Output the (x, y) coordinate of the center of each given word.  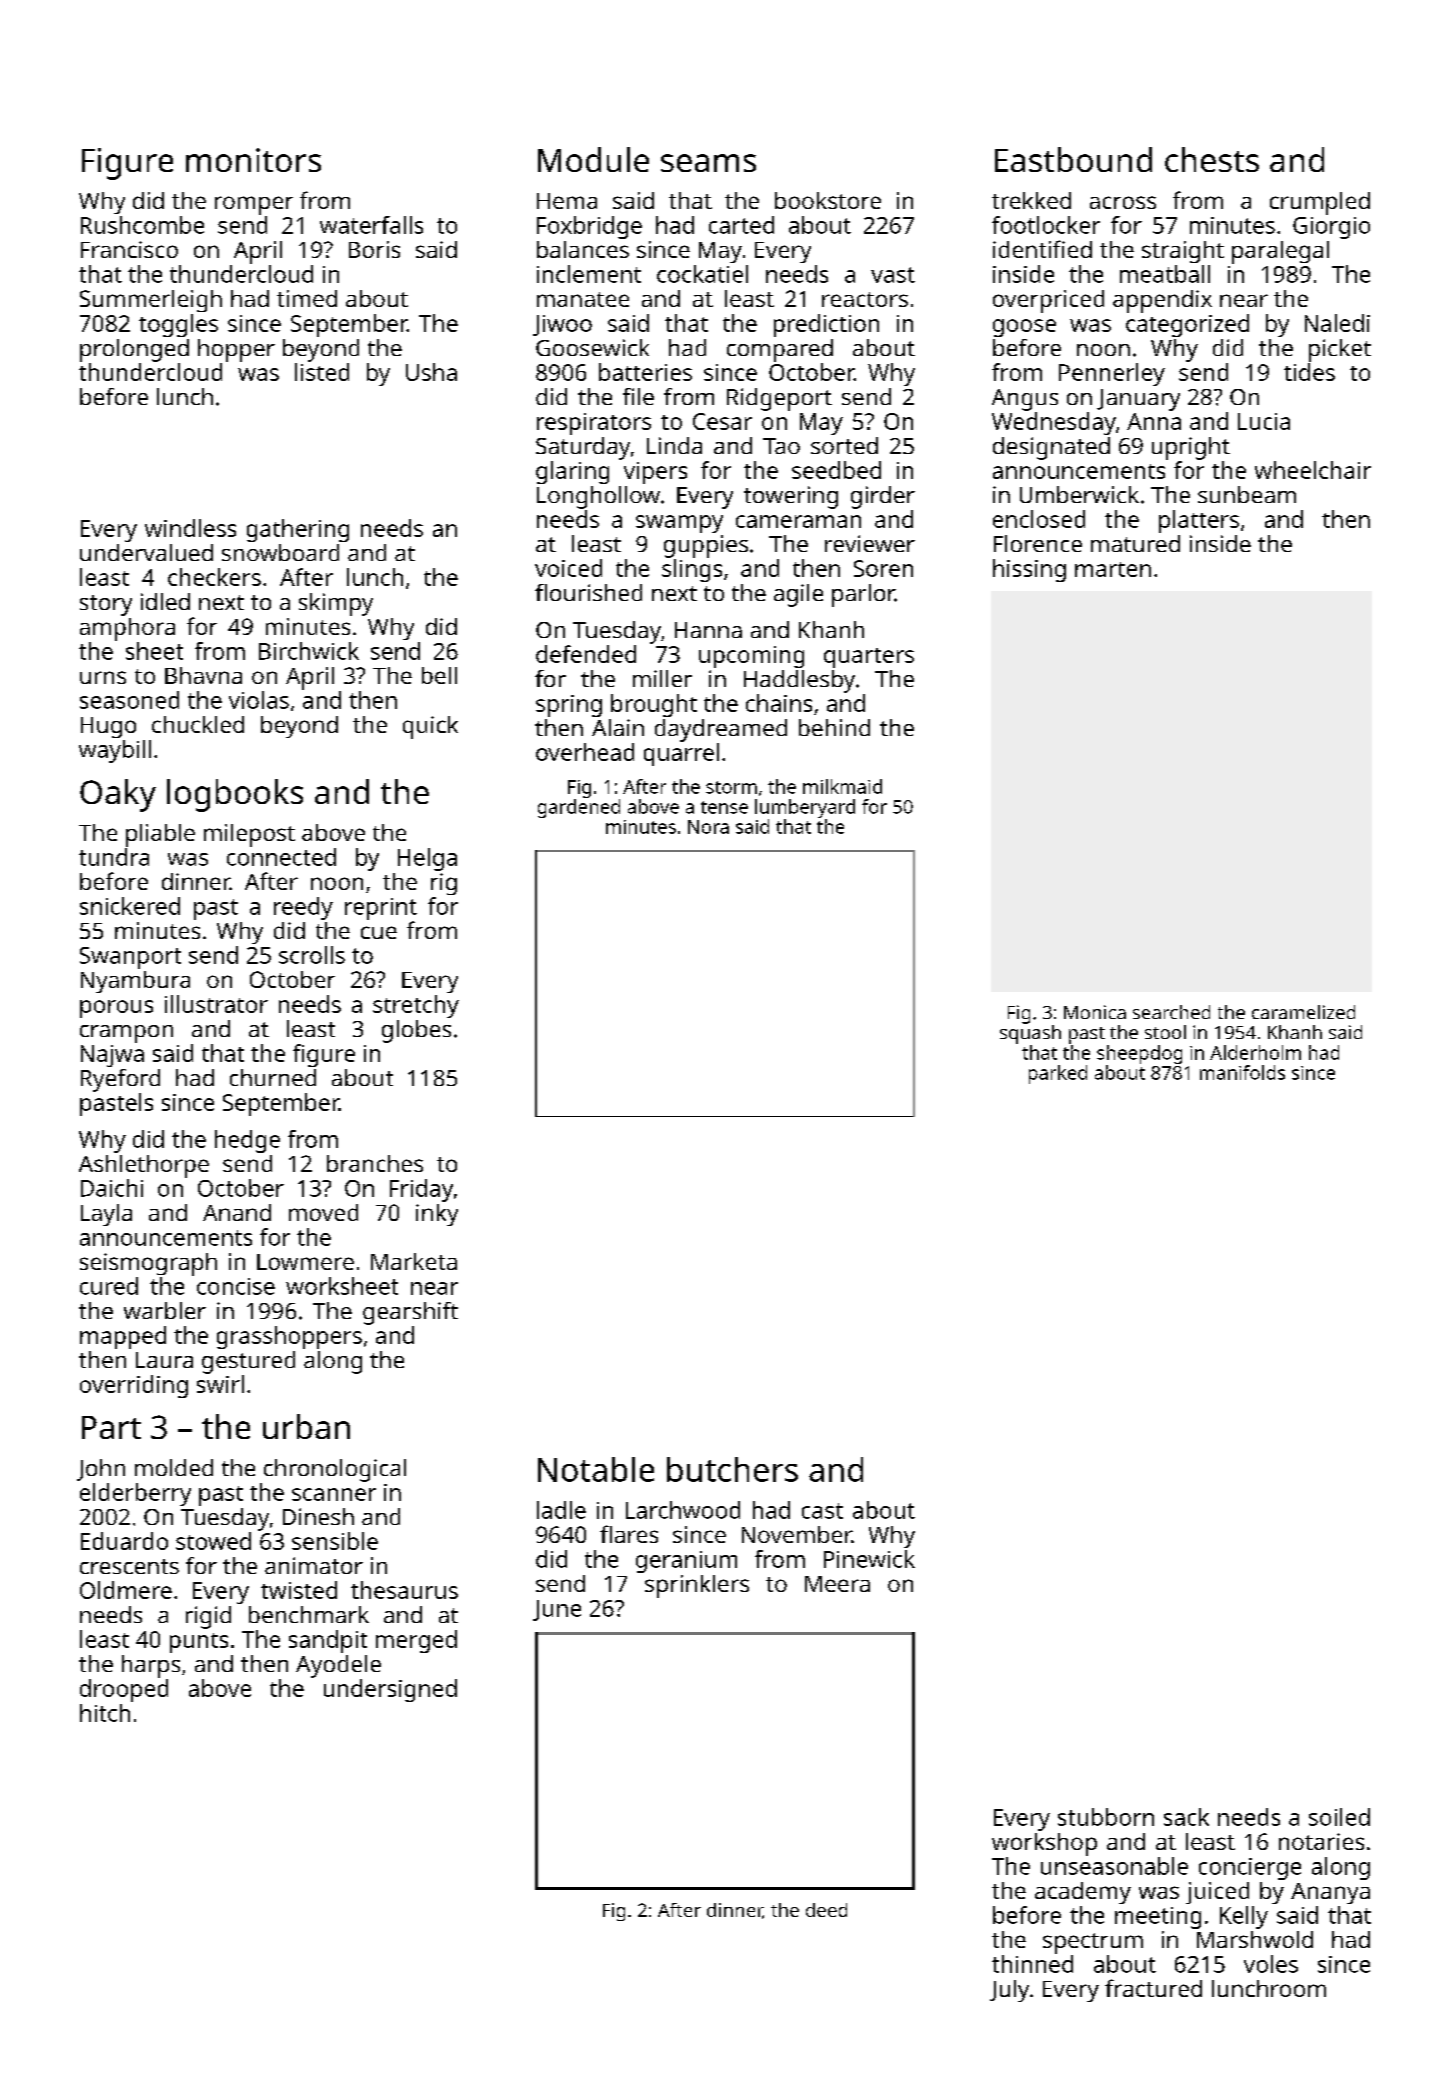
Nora (708, 827)
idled (165, 601)
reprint (381, 909)
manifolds (1242, 1072)
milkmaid (842, 786)
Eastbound (1073, 159)
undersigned (390, 1690)
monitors (253, 160)
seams (708, 163)
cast (822, 1511)
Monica (1095, 1012)
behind (834, 727)
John (101, 1470)
